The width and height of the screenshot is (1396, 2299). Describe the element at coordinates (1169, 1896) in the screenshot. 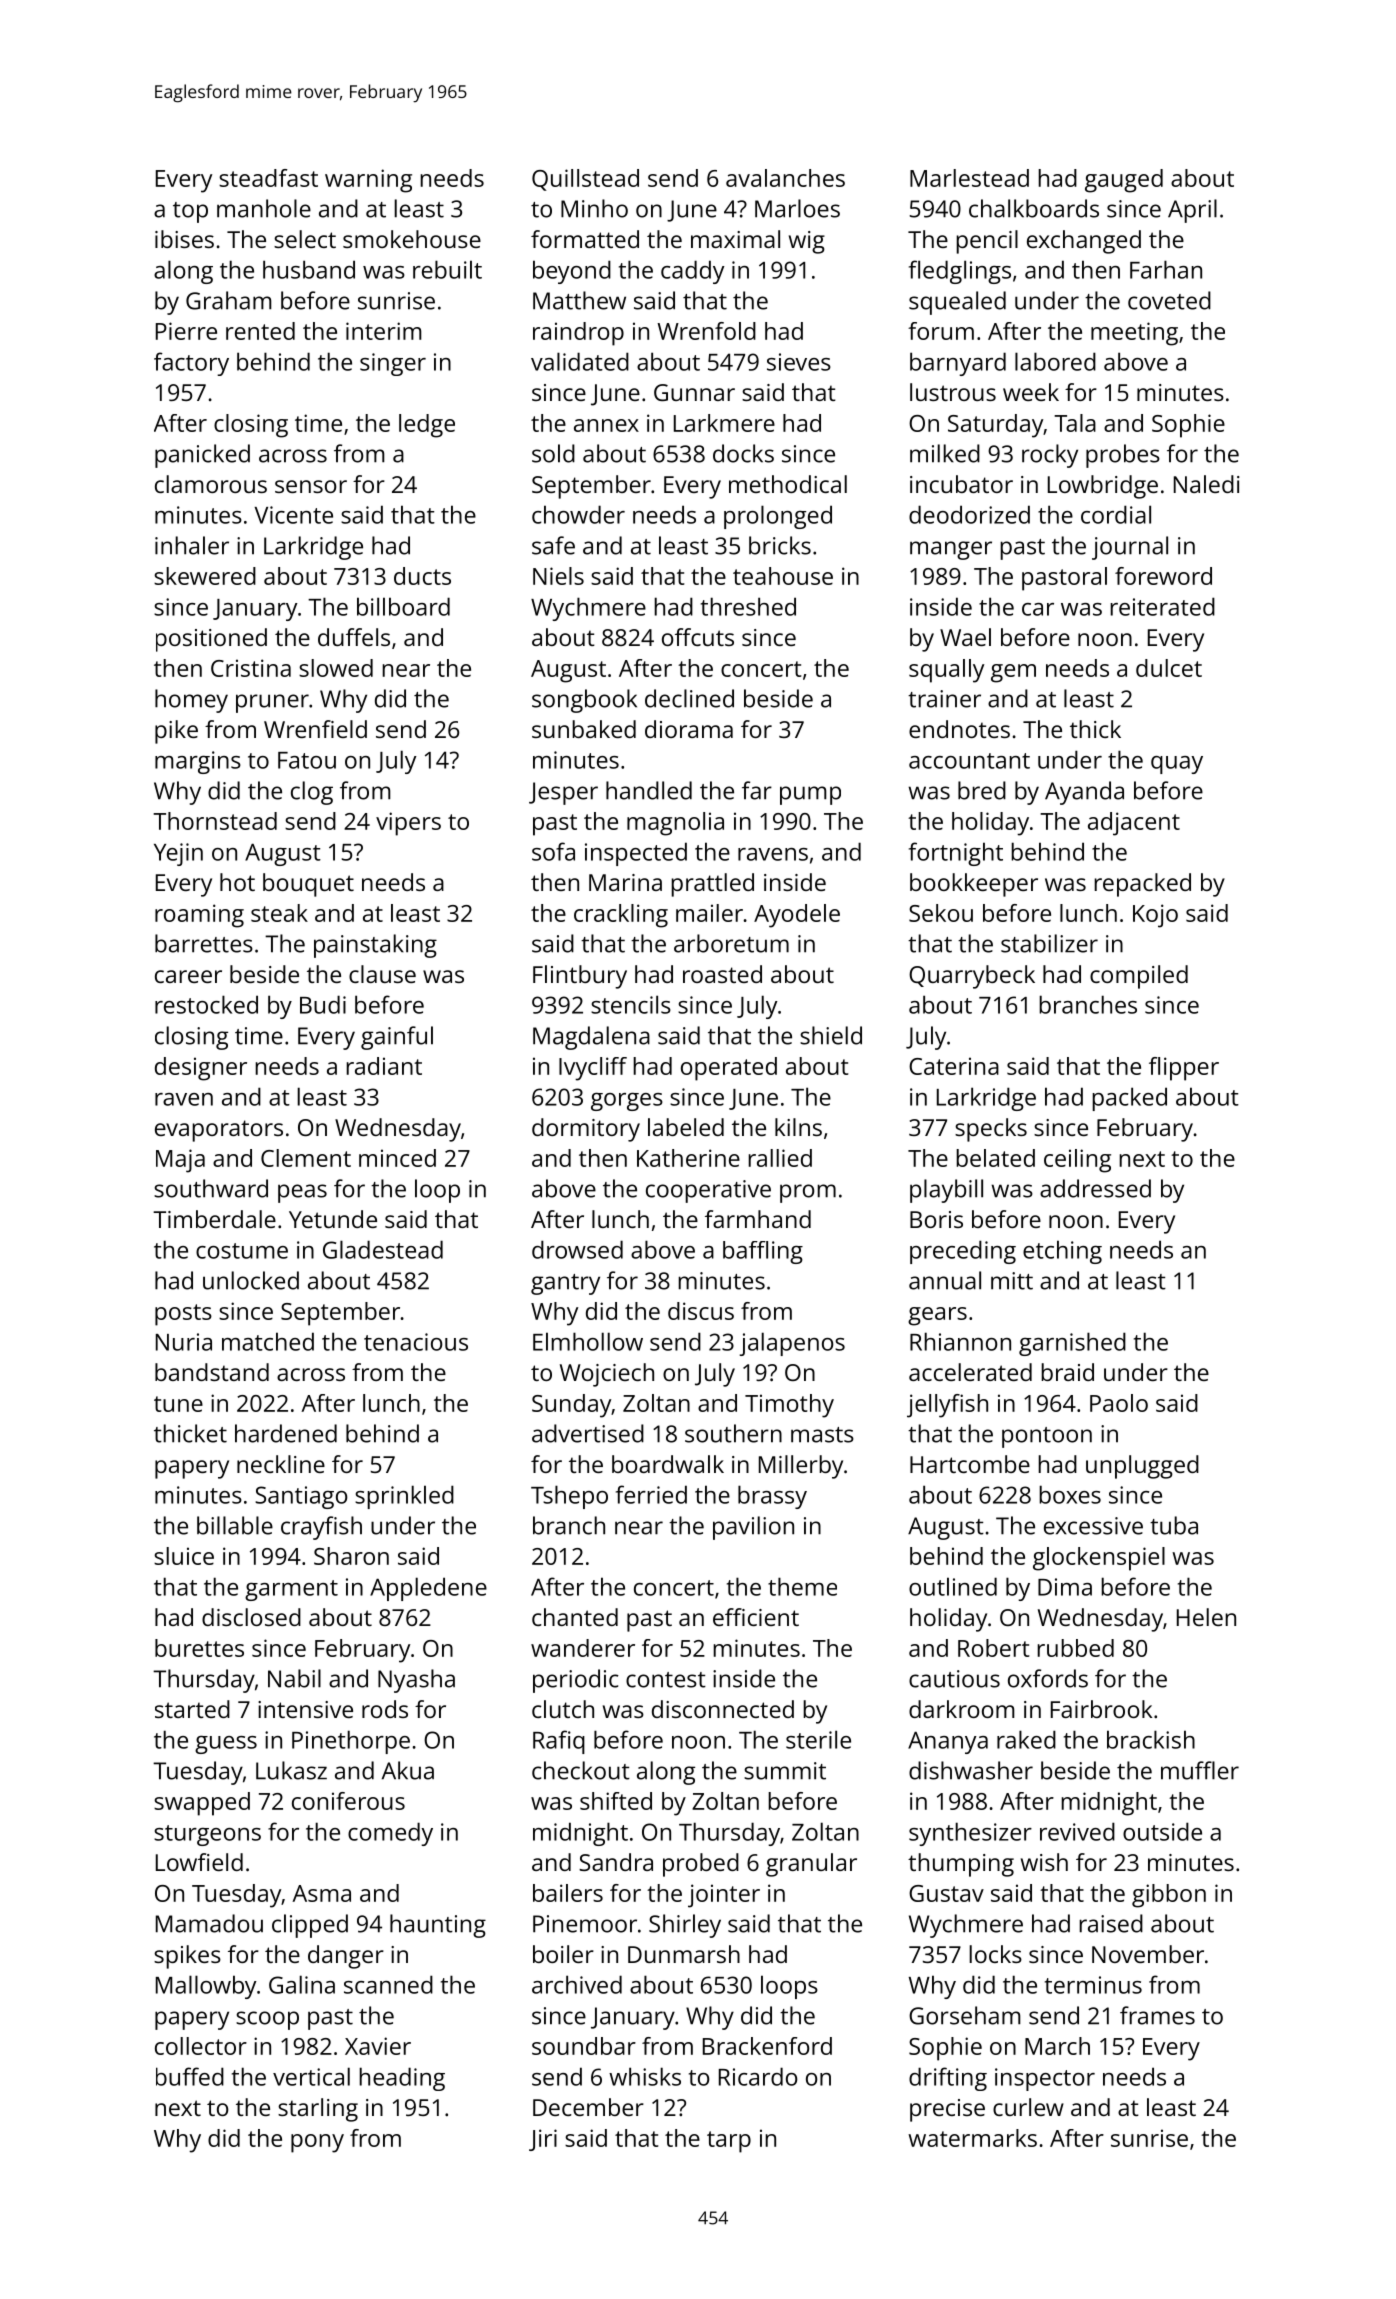

I see `gibbon` at that location.
